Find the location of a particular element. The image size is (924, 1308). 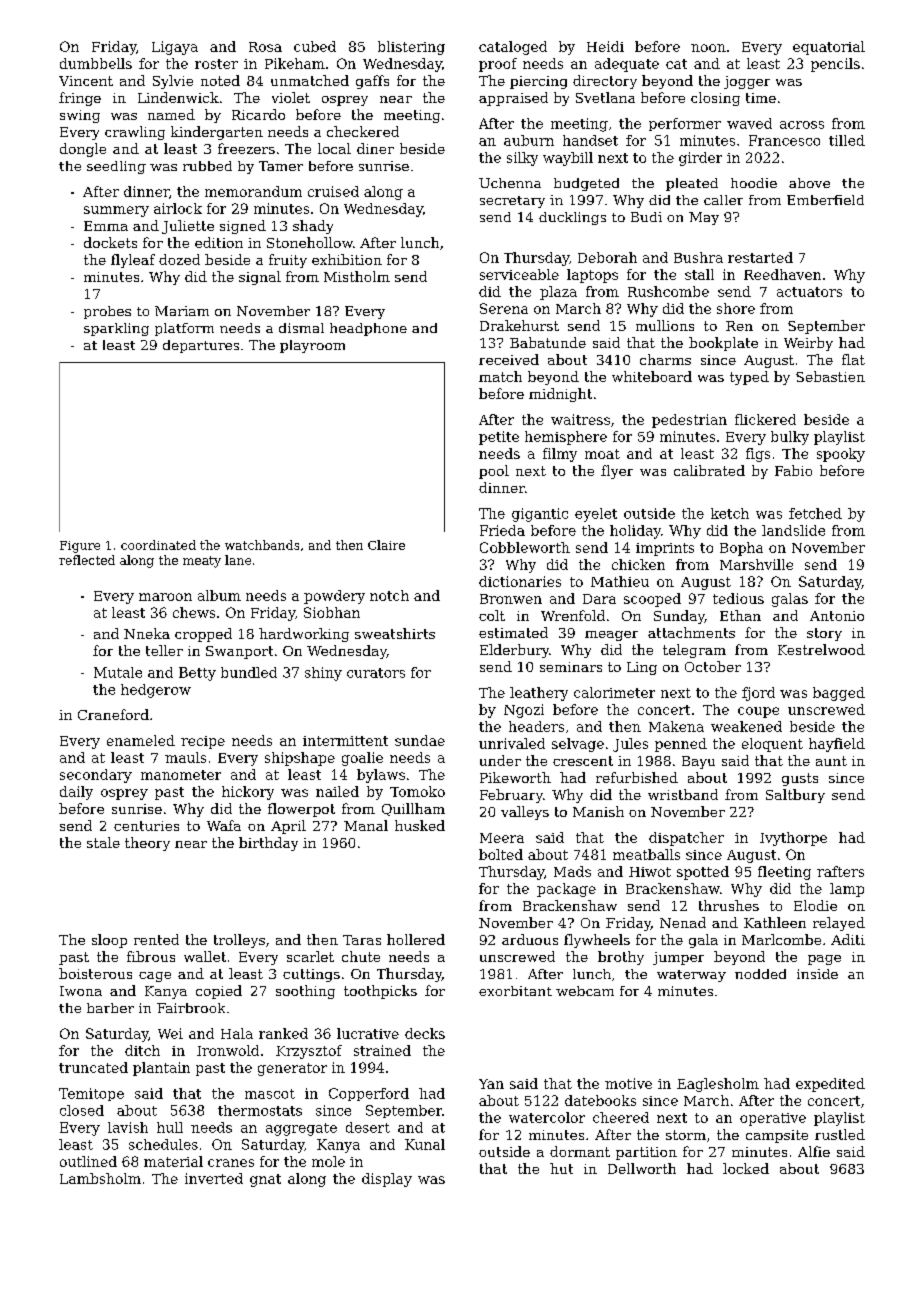

dormant is located at coordinates (580, 1151).
